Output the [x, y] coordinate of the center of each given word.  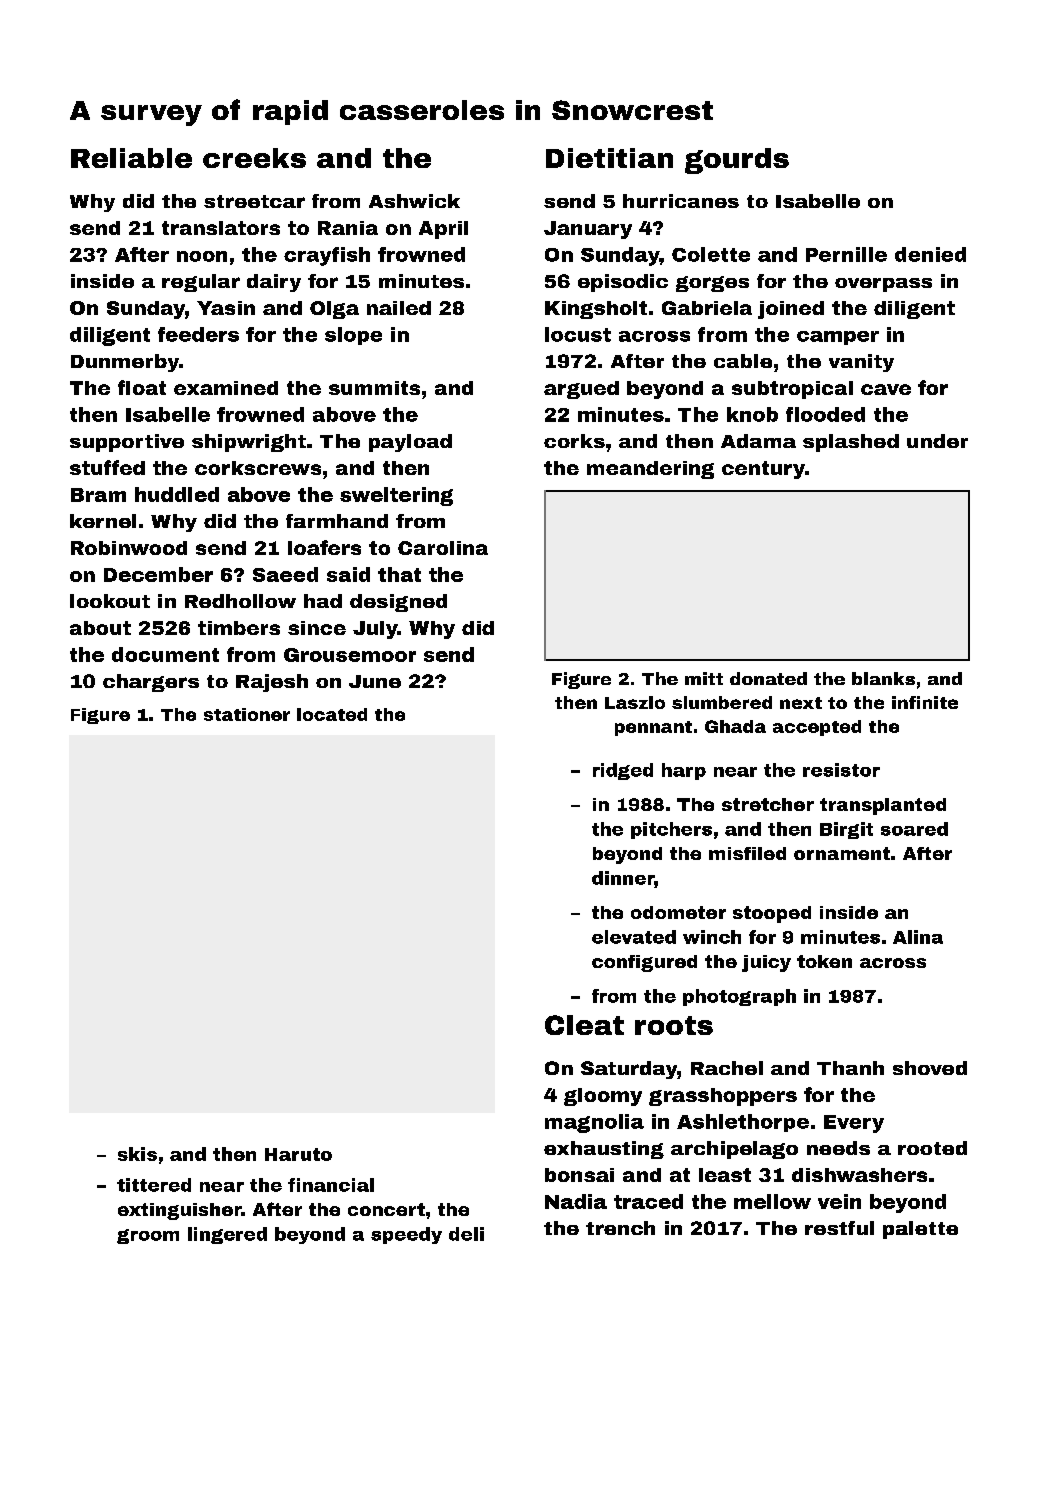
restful [839, 1228]
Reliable [131, 158]
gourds [737, 161]
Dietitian [609, 158]
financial [331, 1185]
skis [137, 1154]
